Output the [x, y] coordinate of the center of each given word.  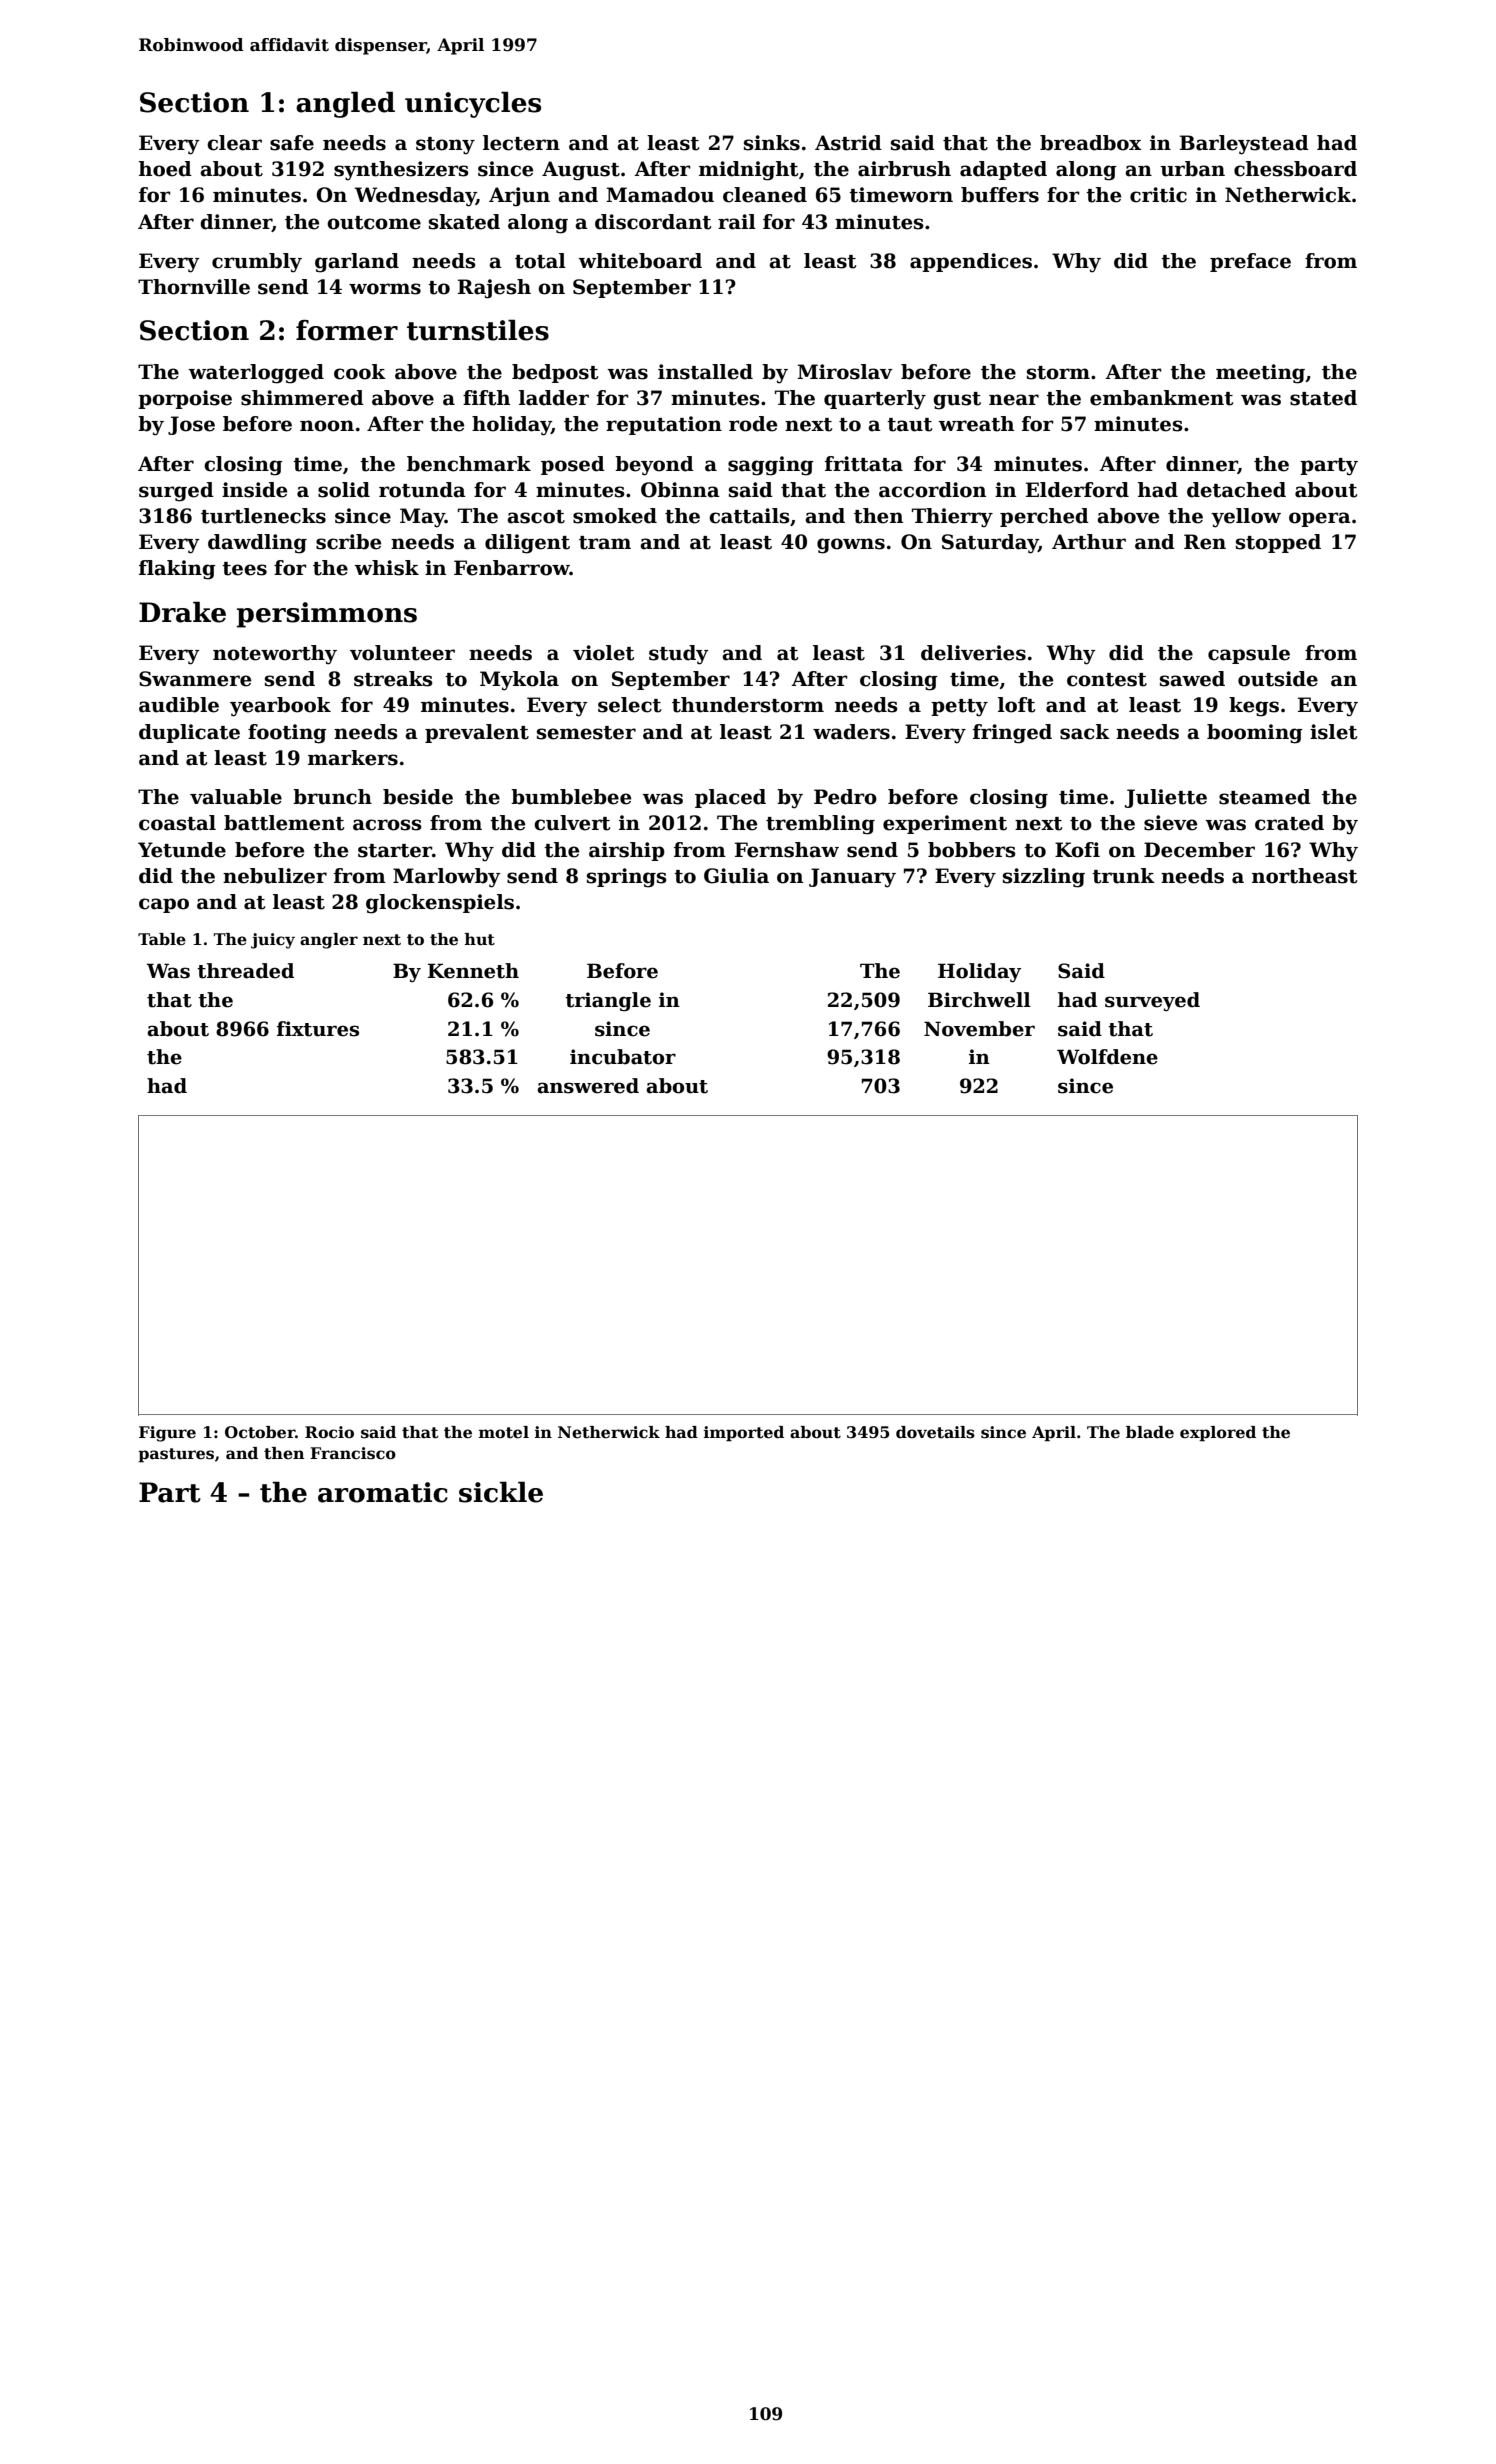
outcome [374, 223]
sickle [501, 1492]
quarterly [875, 400]
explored [1218, 1434]
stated [1323, 398]
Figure [167, 1434]
